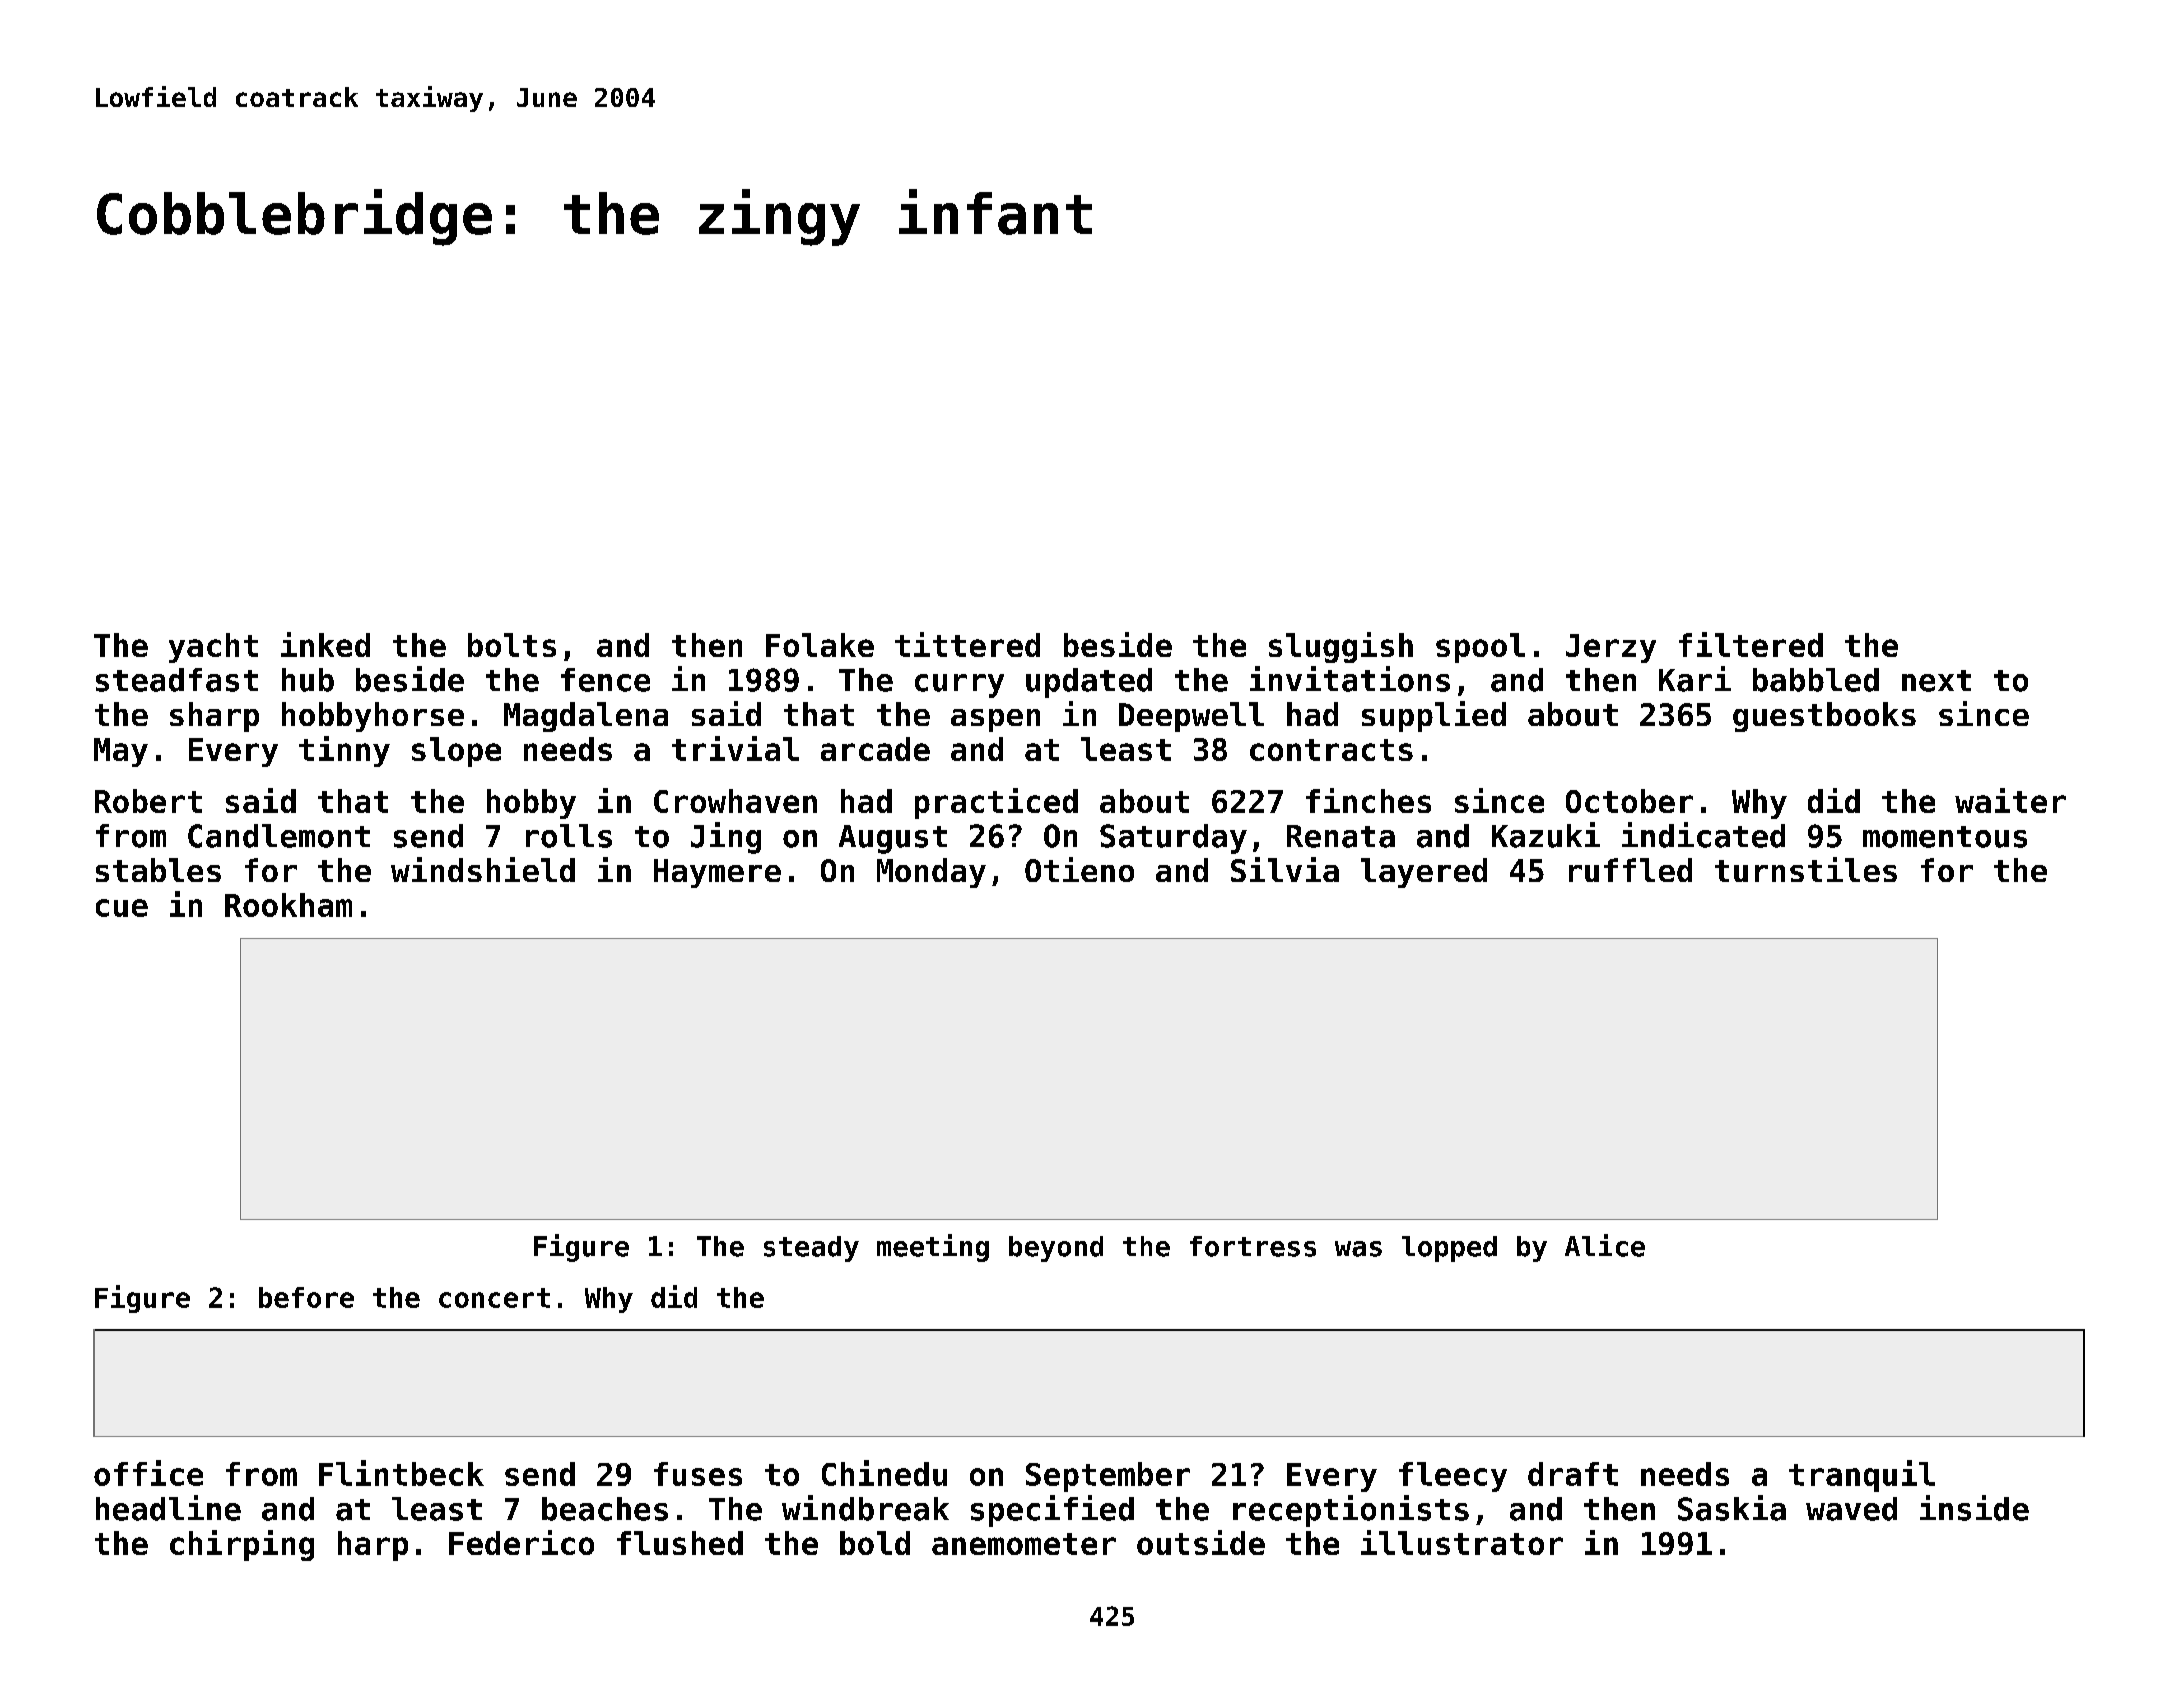 The height and width of the screenshot is (1683, 2178). What do you see at coordinates (344, 751) in the screenshot?
I see `tinny` at bounding box center [344, 751].
